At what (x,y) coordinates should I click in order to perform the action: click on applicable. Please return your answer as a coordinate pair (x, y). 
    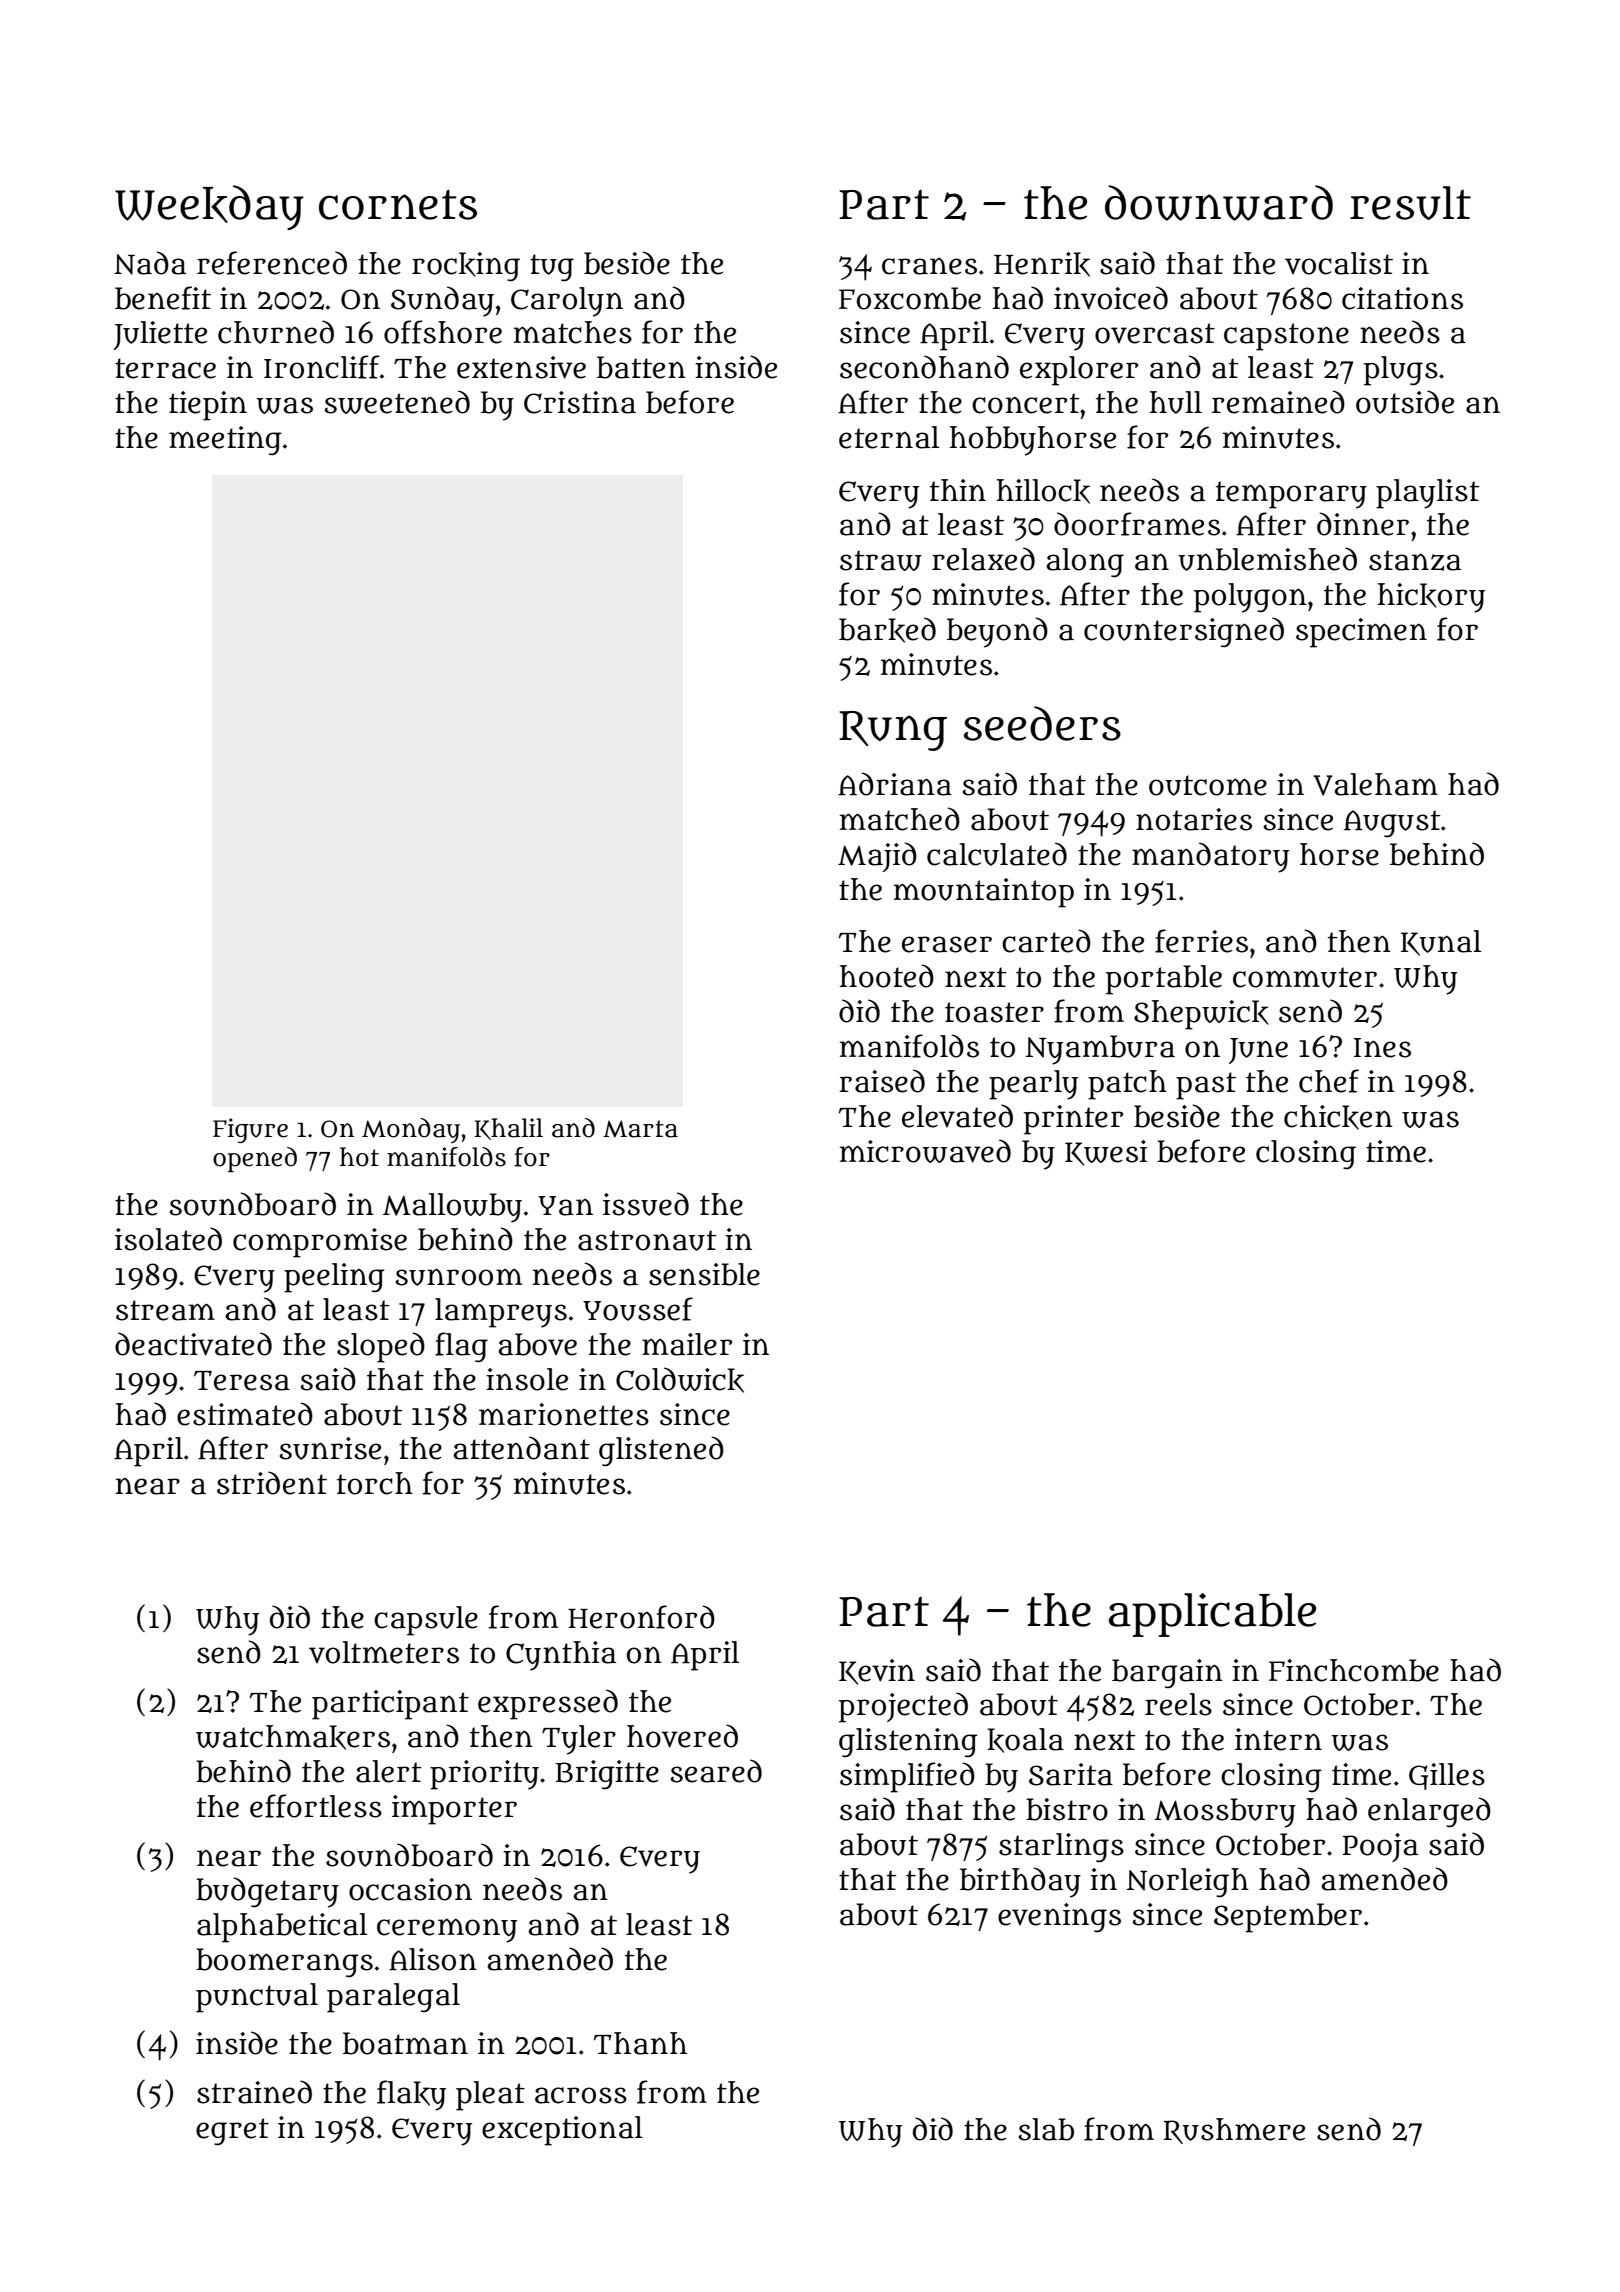
    Looking at the image, I should click on (1212, 1615).
